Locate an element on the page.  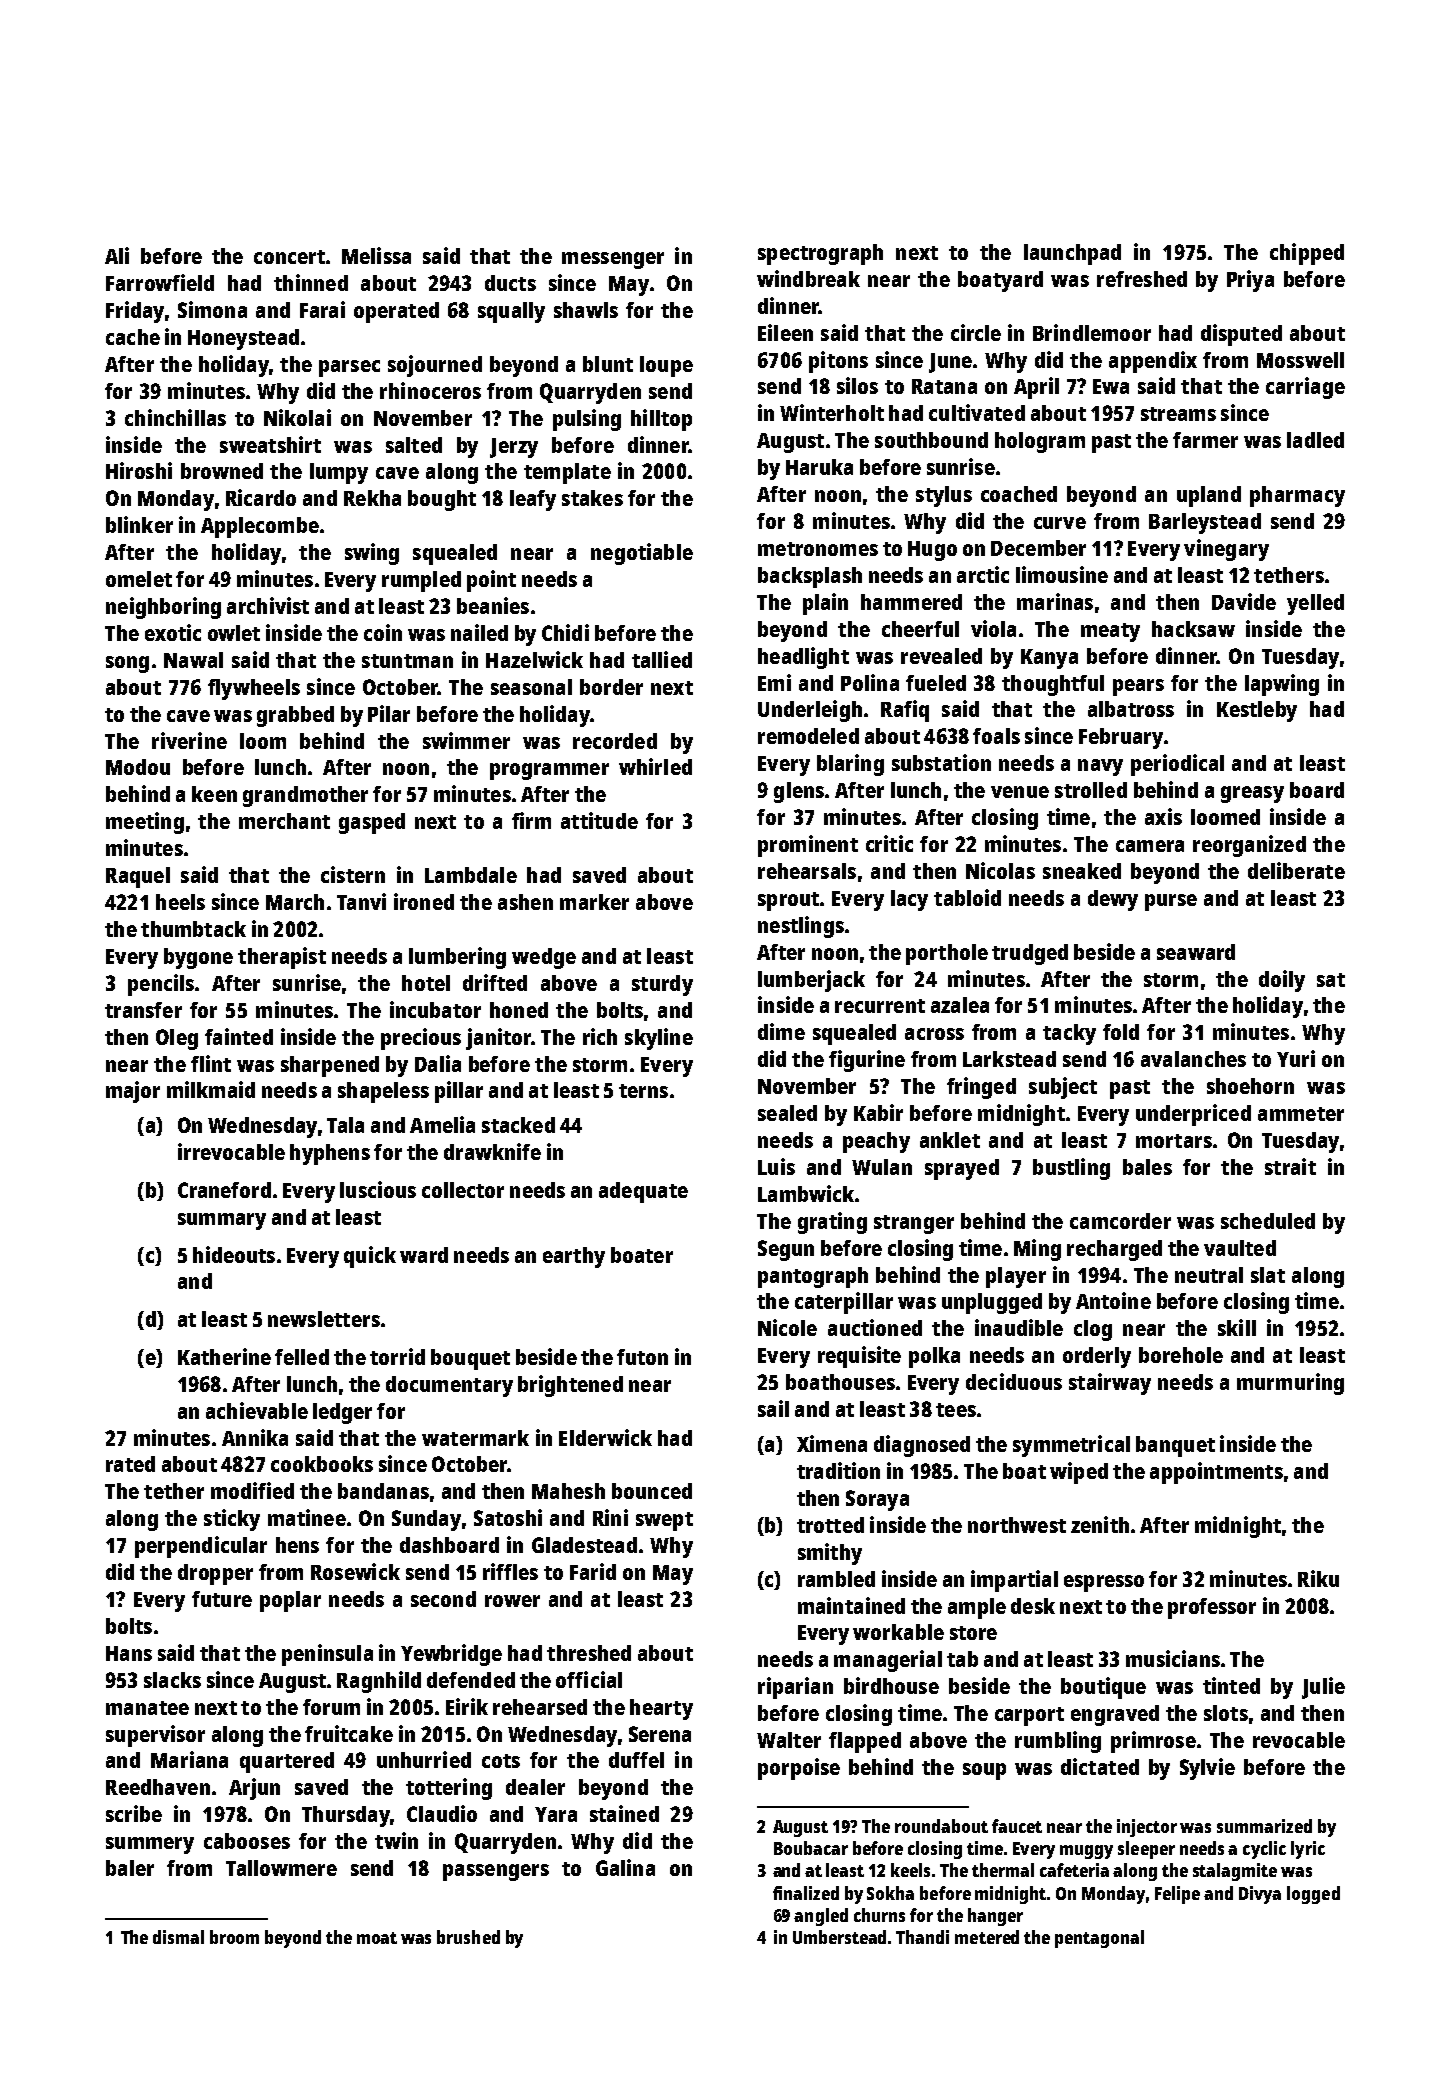
chipped is located at coordinates (1307, 254).
